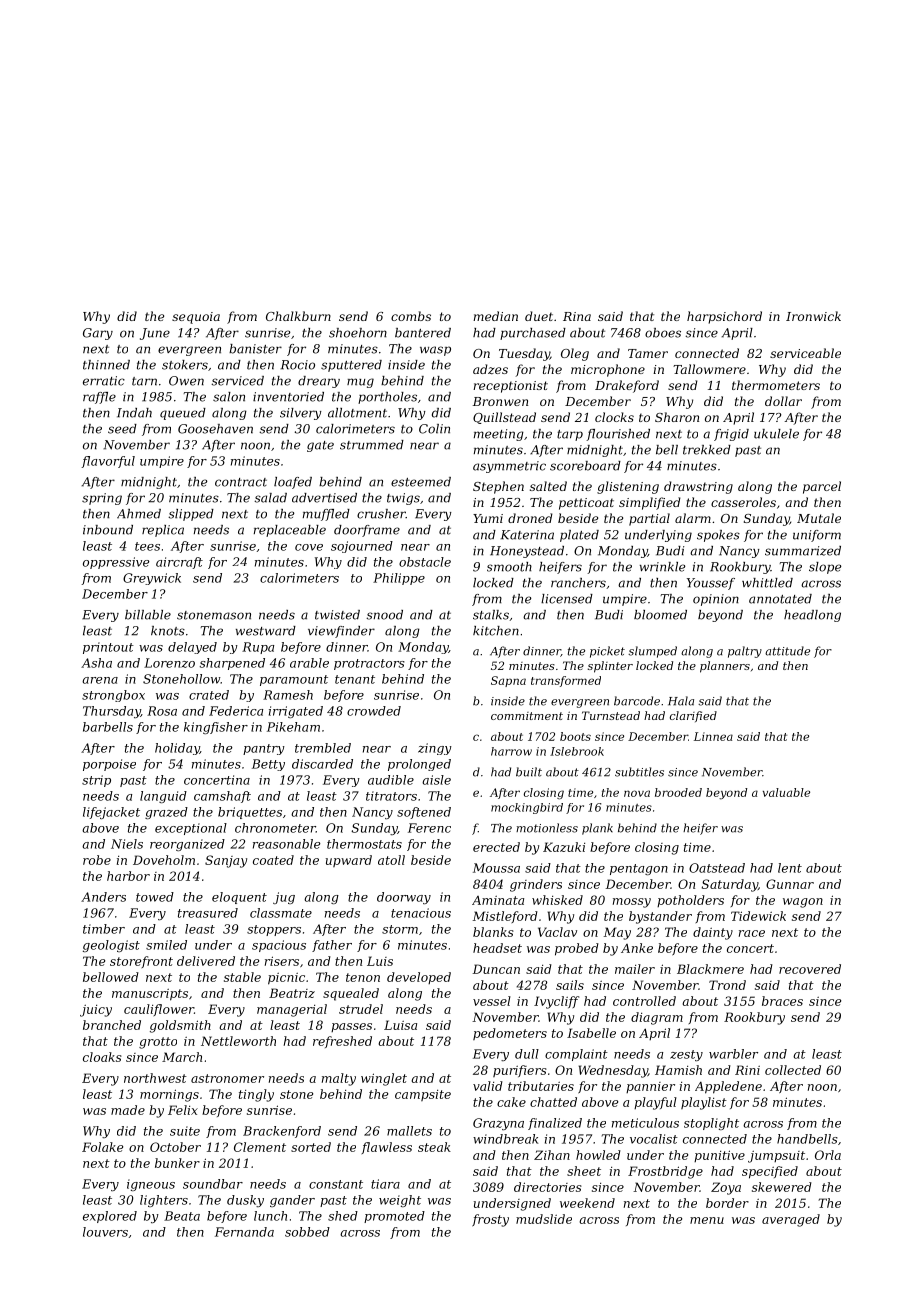  What do you see at coordinates (105, 1232) in the screenshot?
I see `louvers` at bounding box center [105, 1232].
